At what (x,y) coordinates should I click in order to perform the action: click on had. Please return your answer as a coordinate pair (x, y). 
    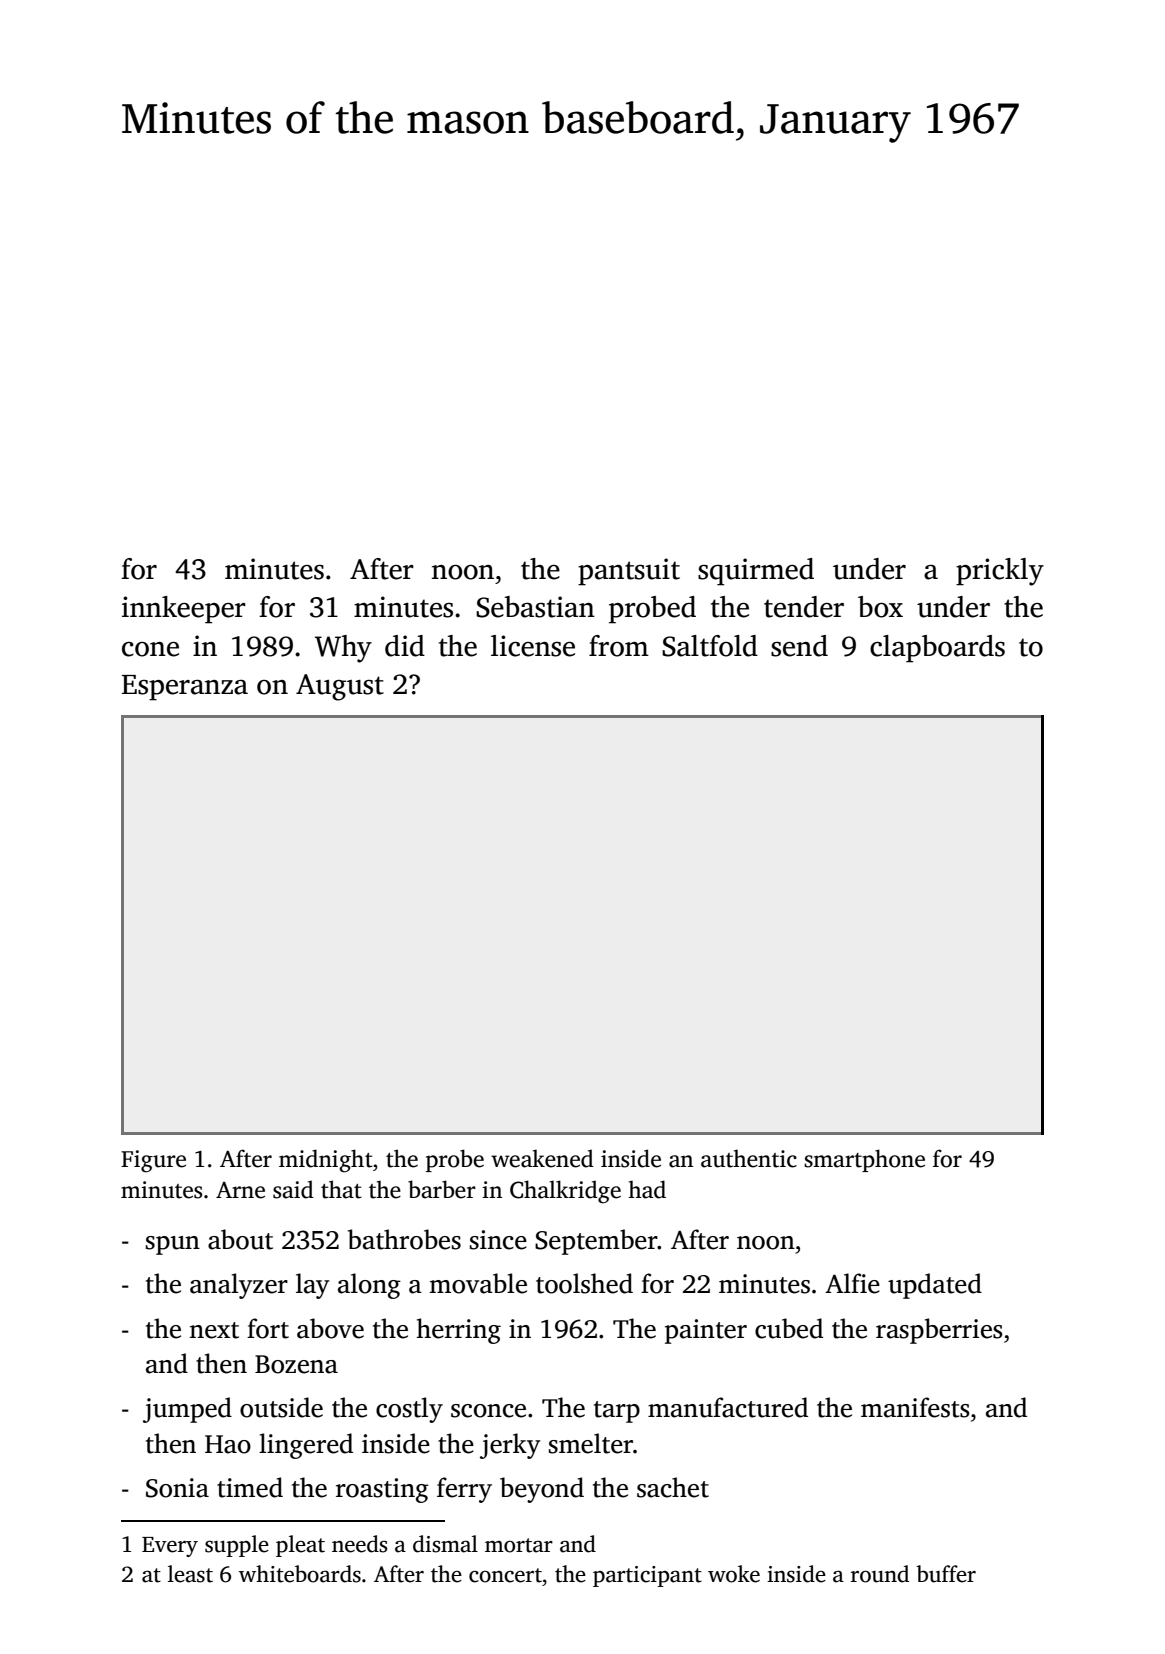
    Looking at the image, I should click on (647, 1189).
